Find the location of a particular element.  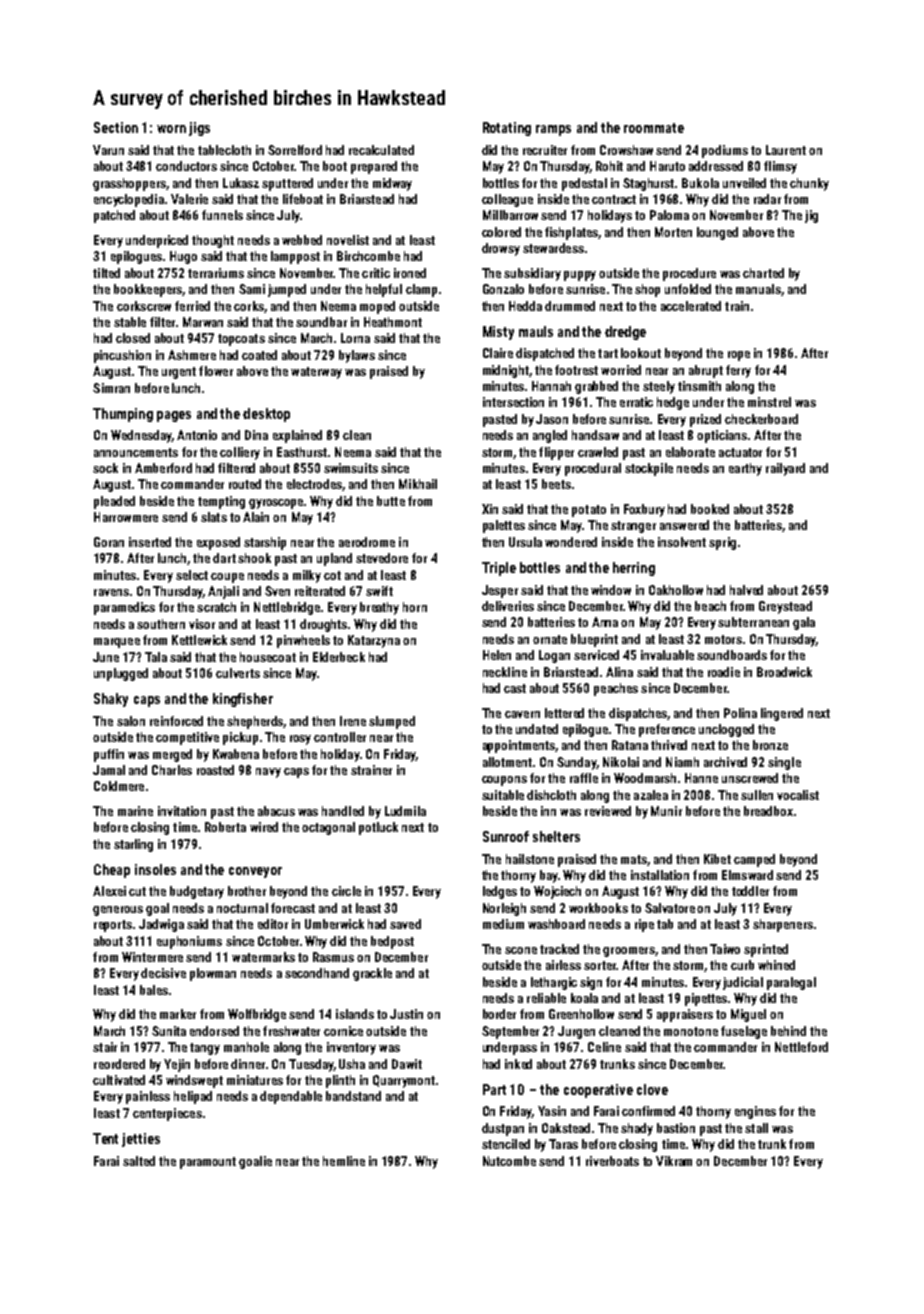

Nettleford is located at coordinates (801, 1047).
